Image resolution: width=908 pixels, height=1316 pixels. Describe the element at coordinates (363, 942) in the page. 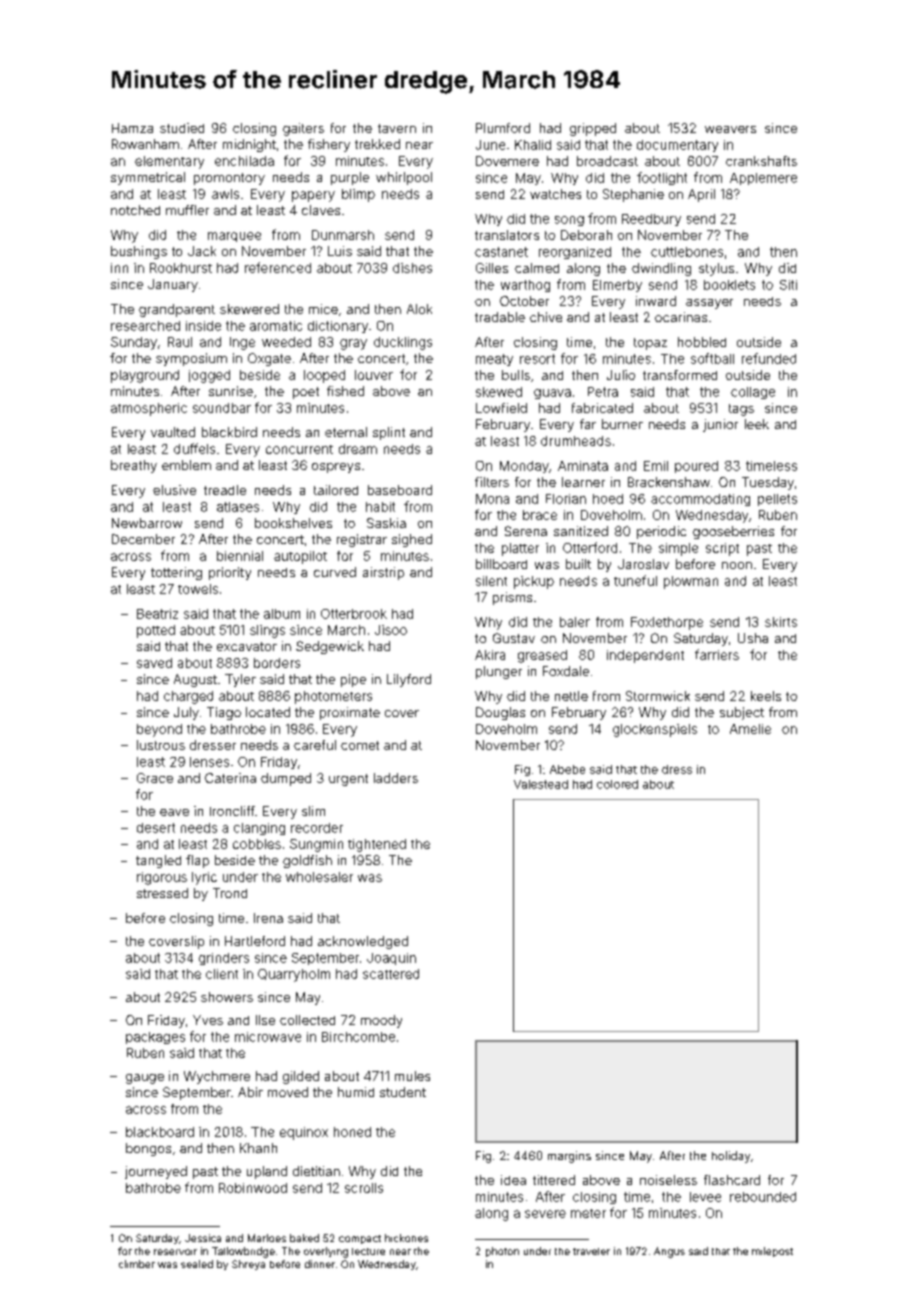

I see `acknowledged` at that location.
